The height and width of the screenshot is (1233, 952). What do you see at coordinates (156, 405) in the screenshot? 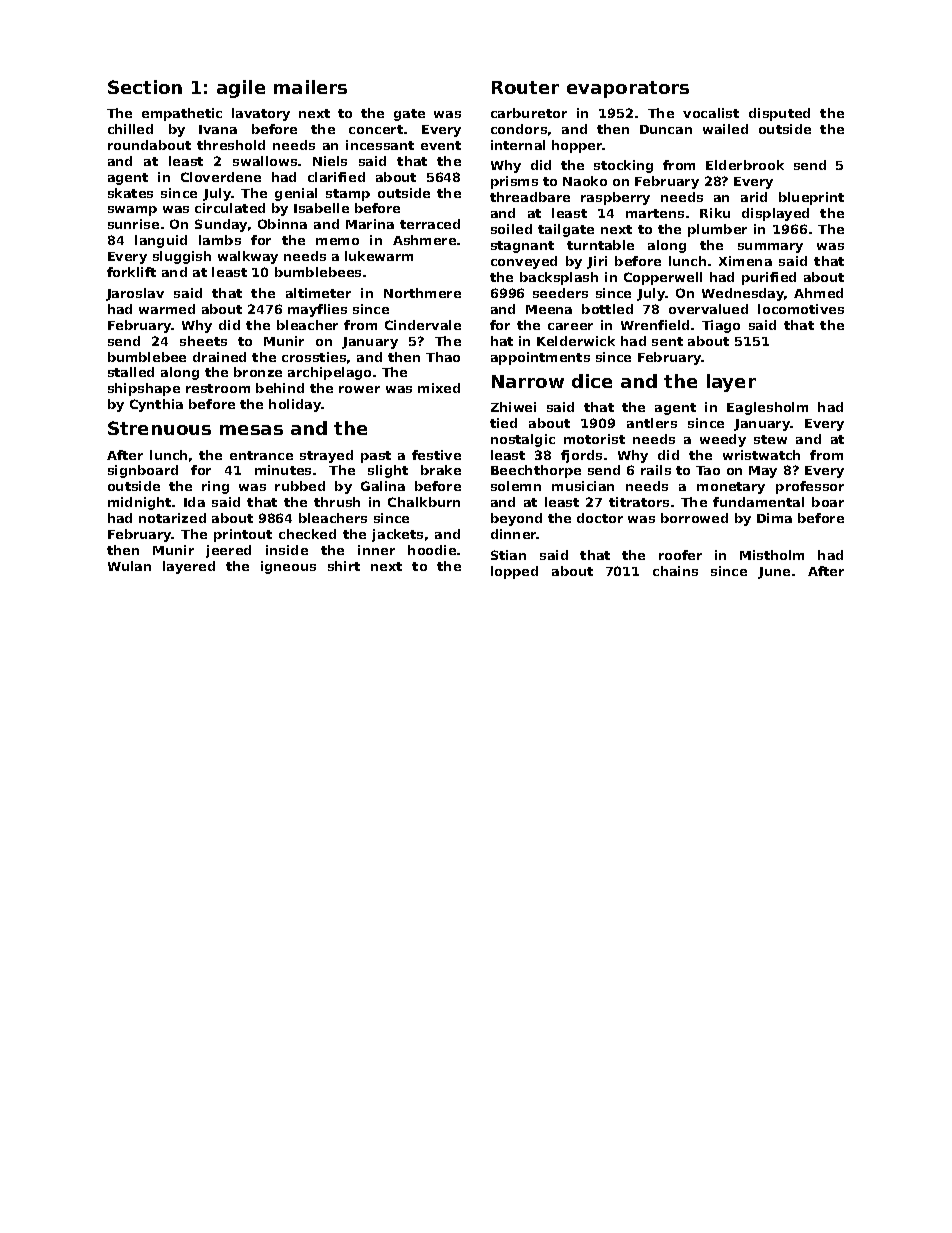
I see `Cynthia` at bounding box center [156, 405].
